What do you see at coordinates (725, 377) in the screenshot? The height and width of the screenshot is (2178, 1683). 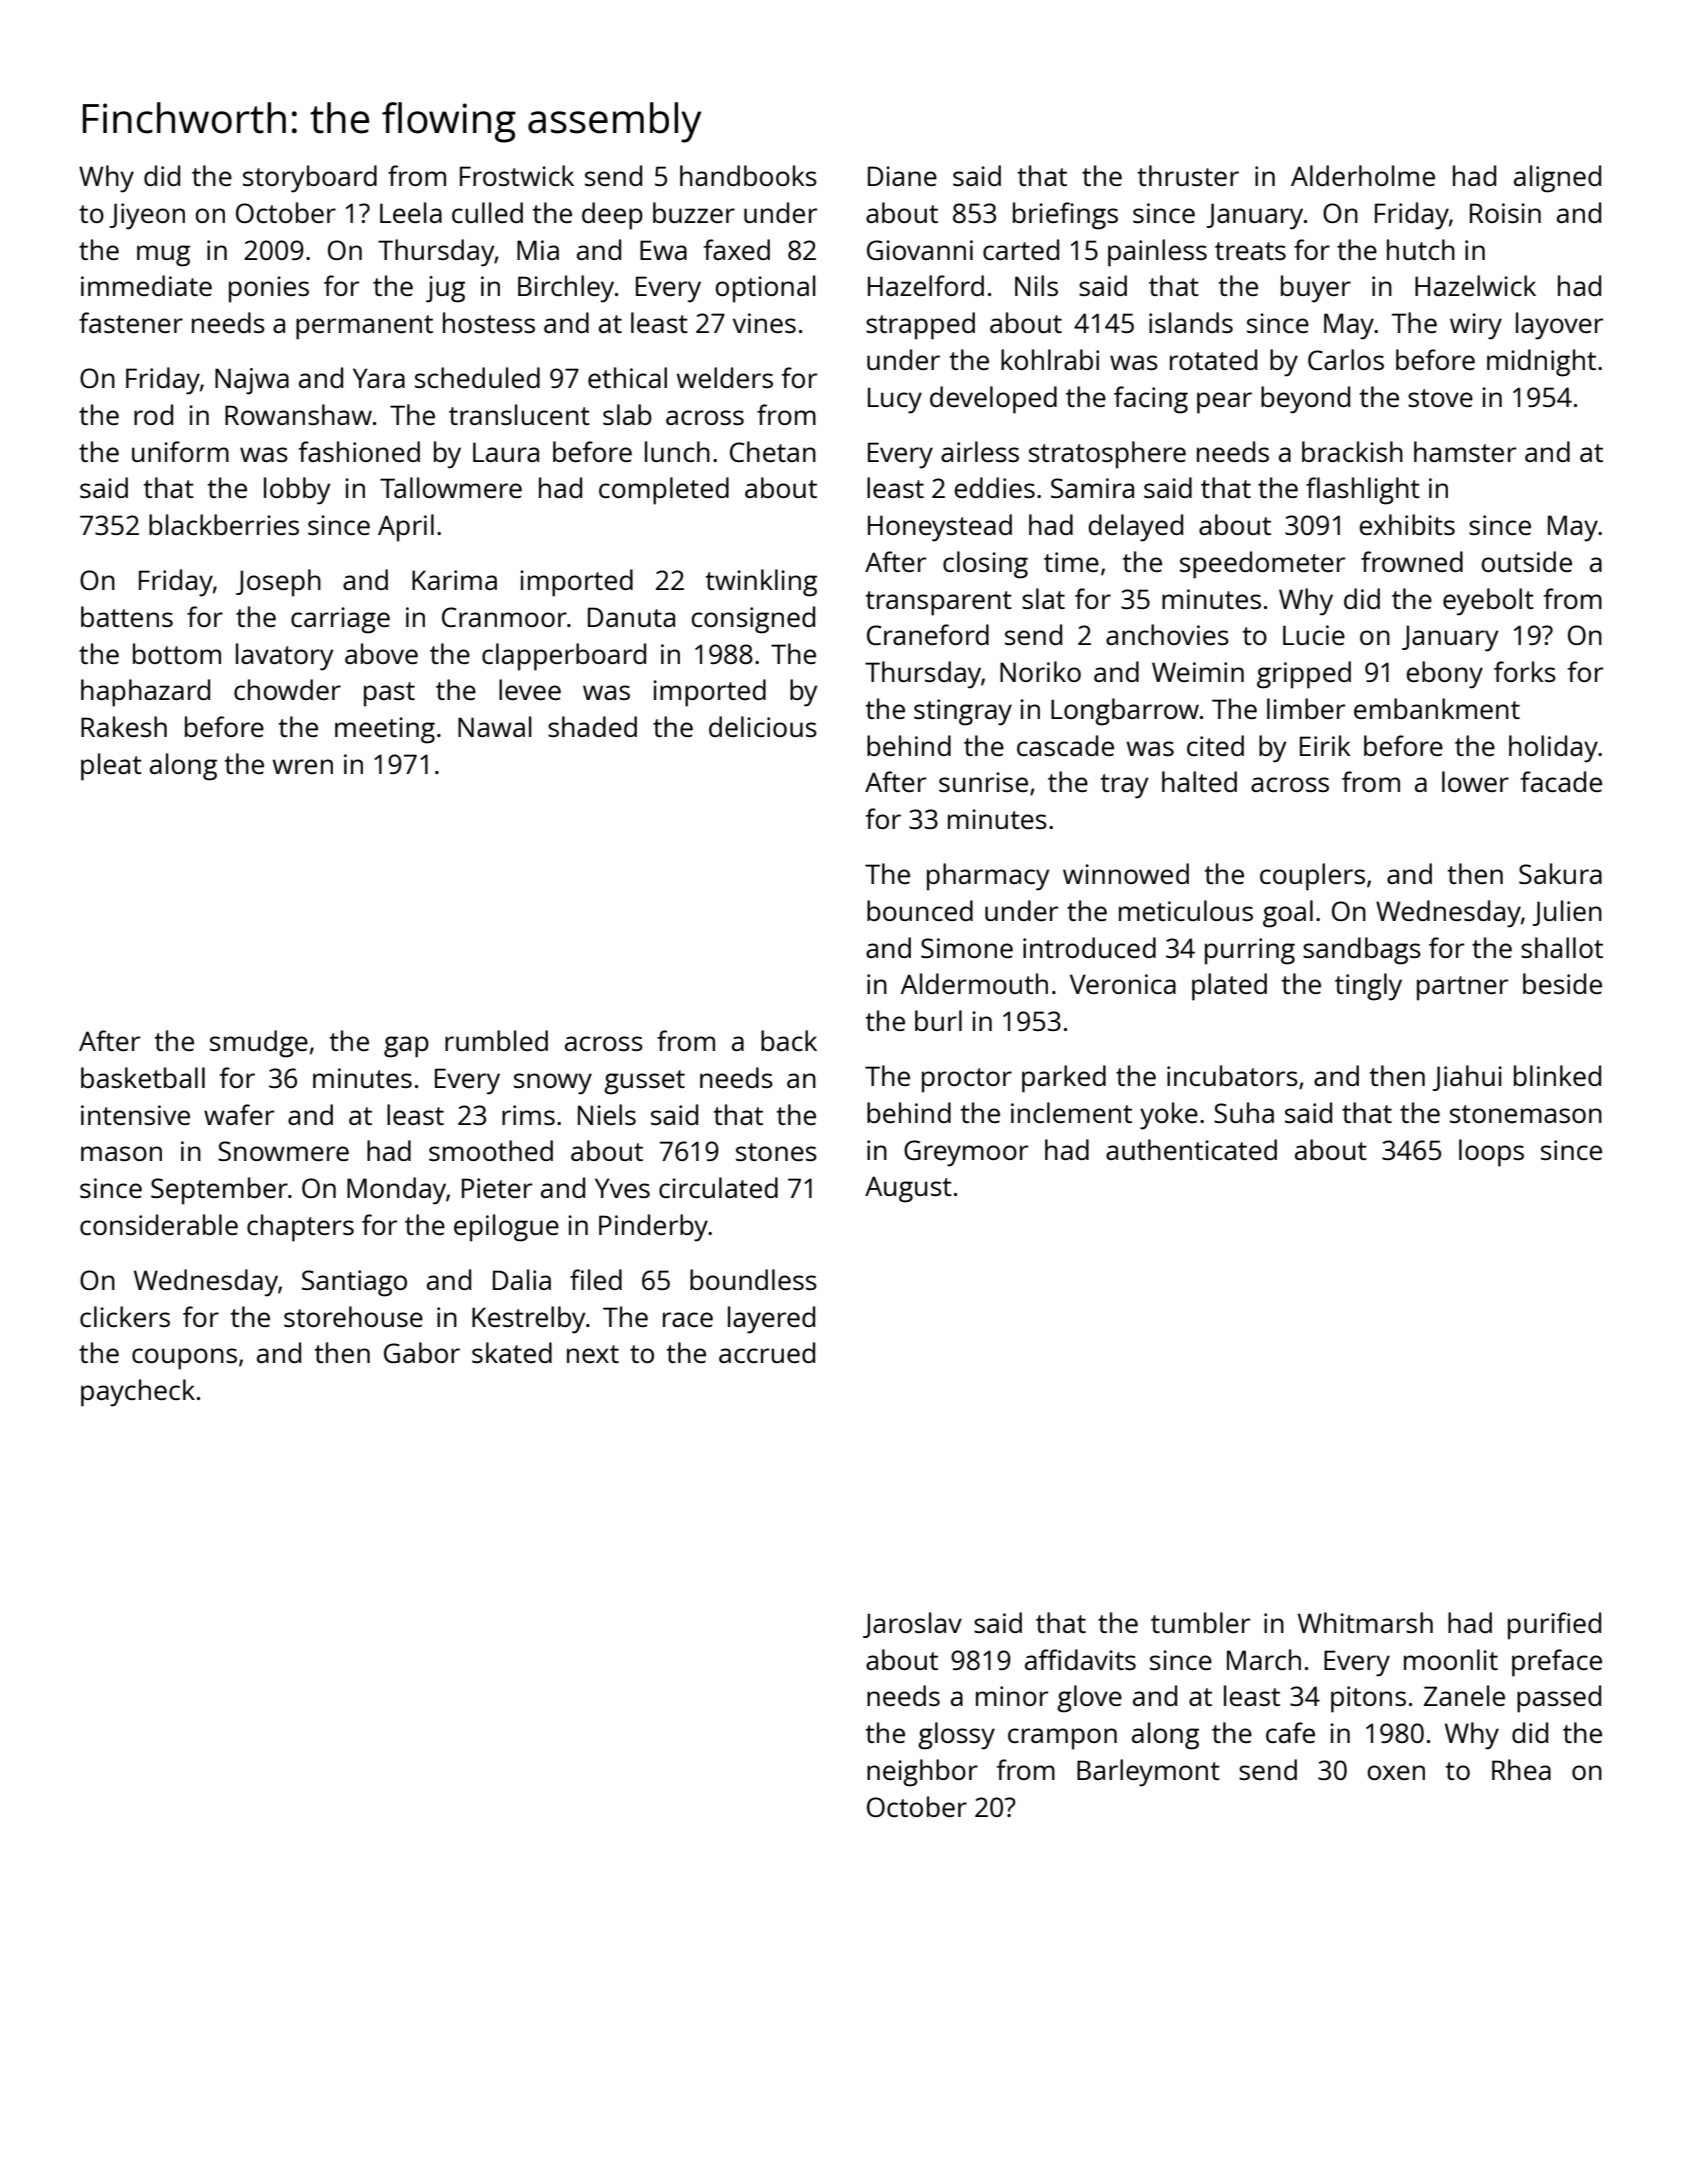 I see `welders` at bounding box center [725, 377].
